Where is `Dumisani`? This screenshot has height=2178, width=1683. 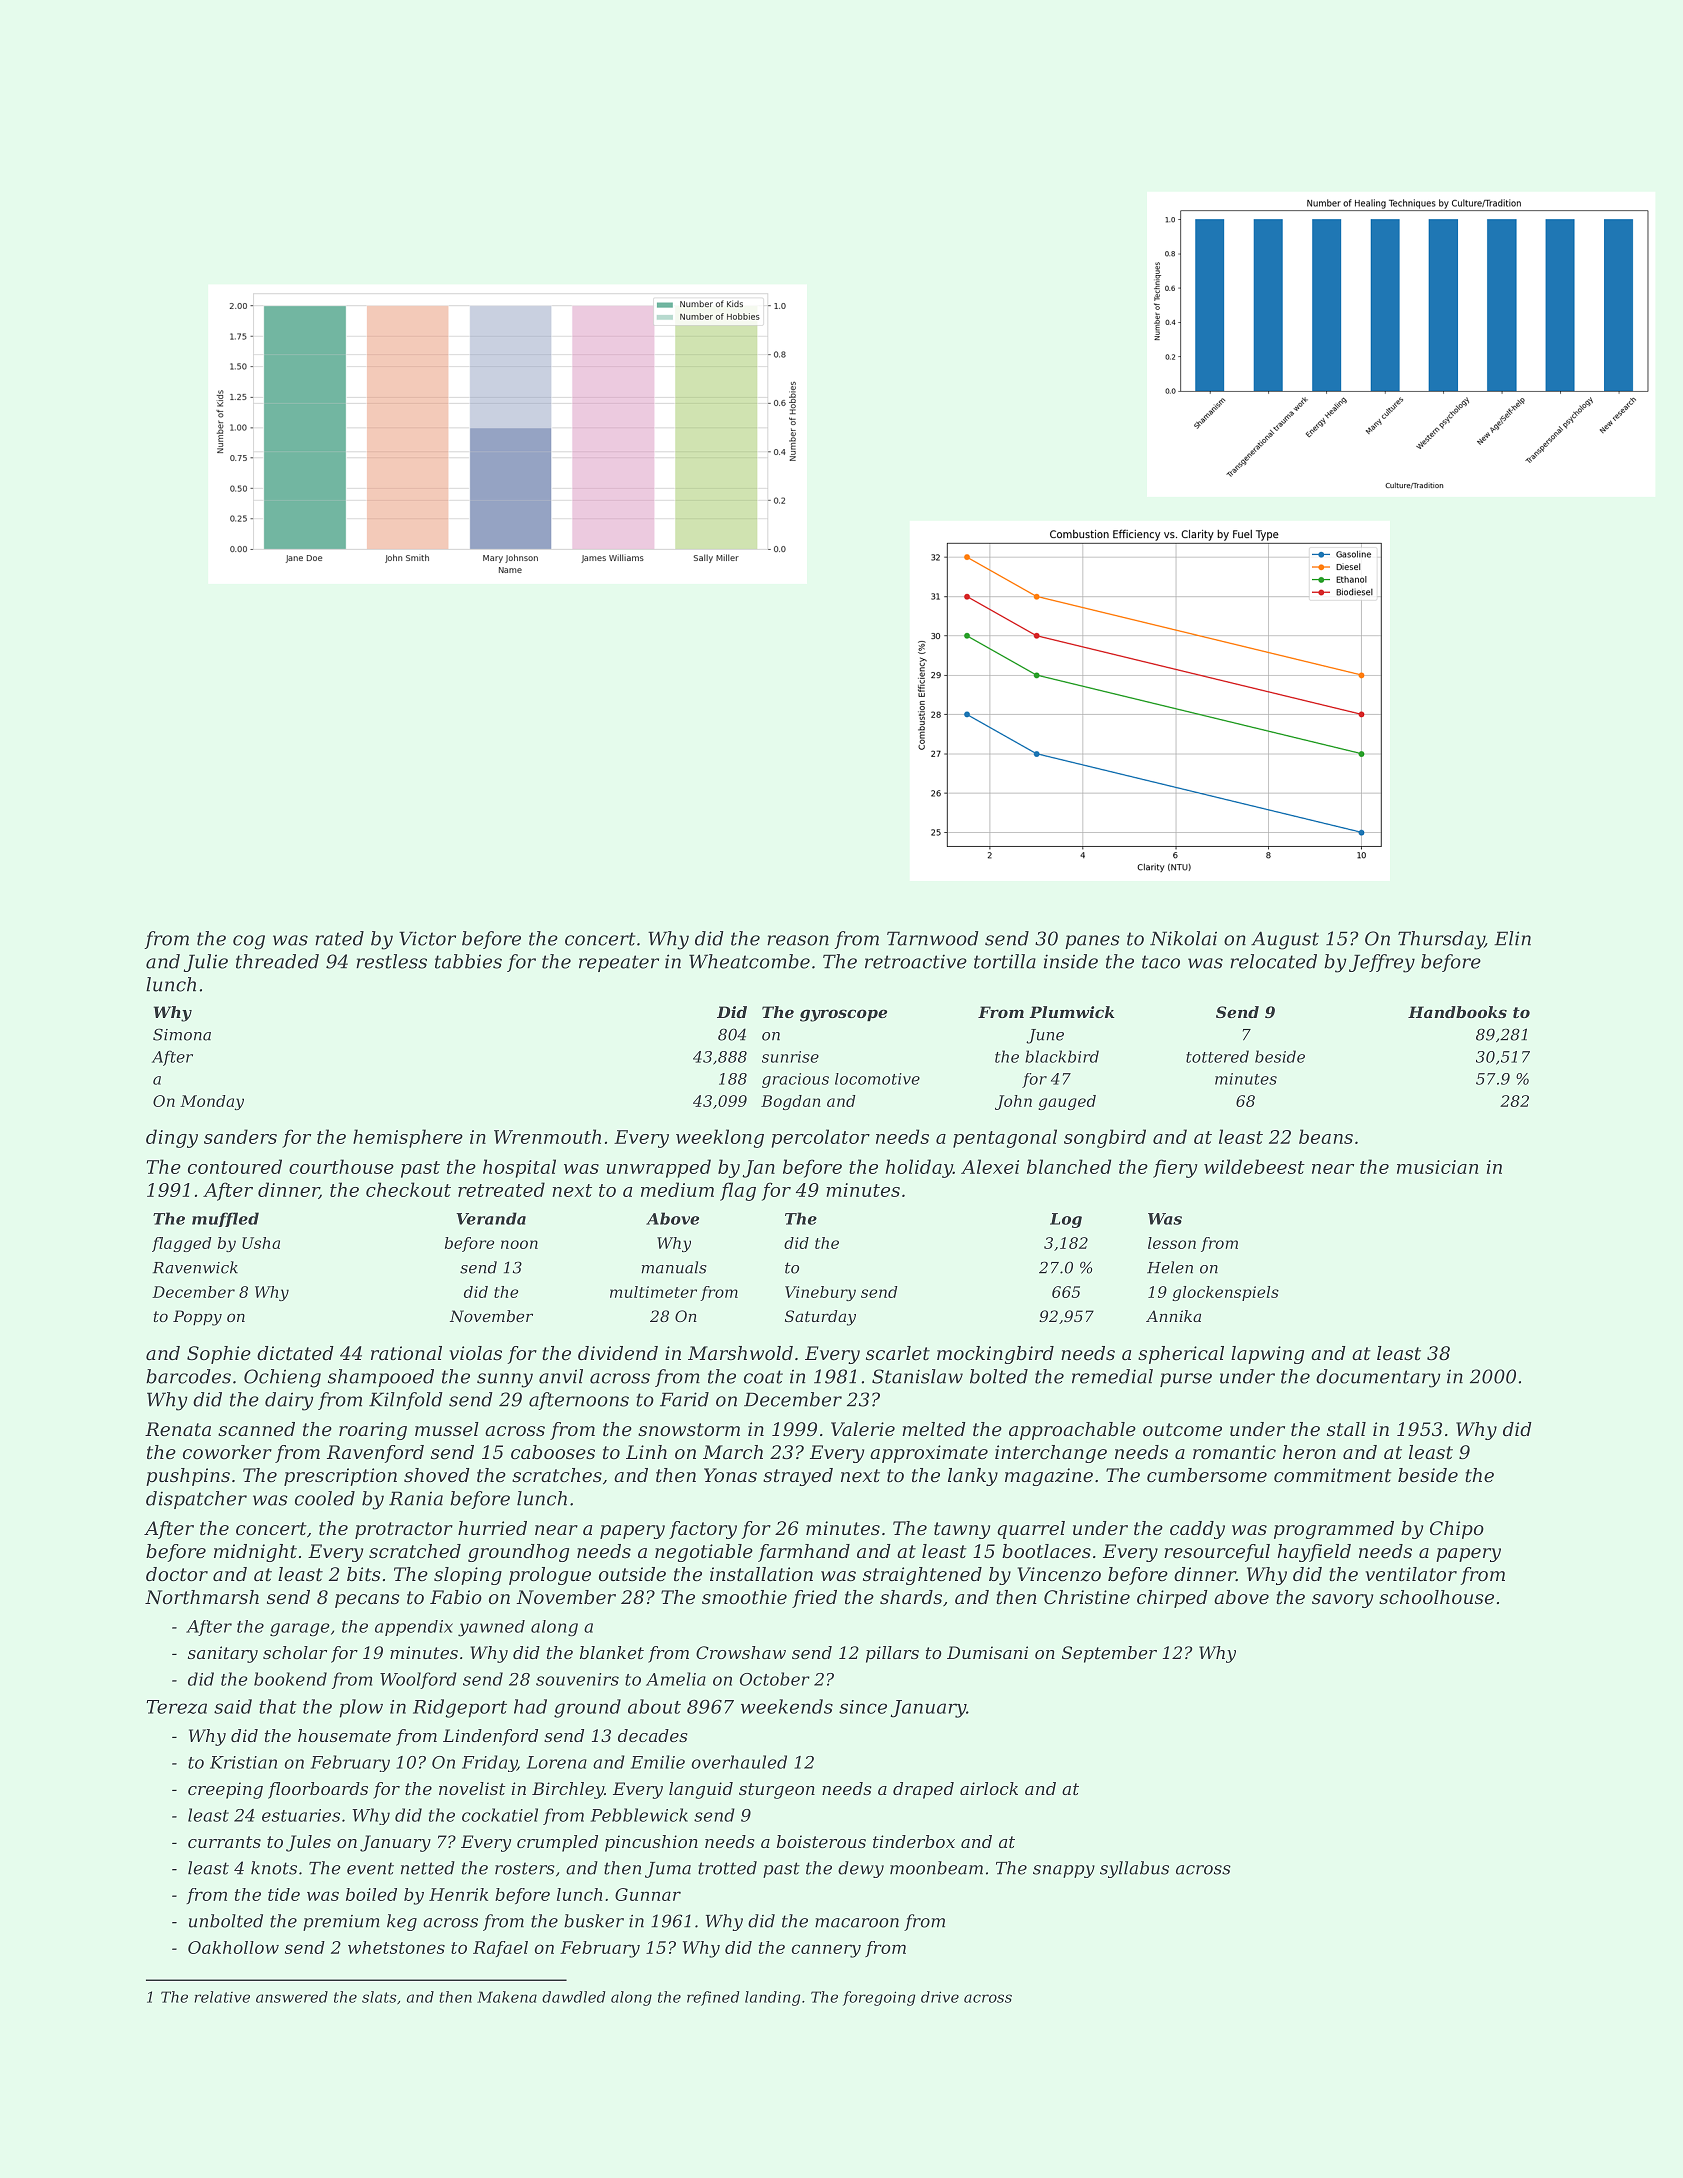
Dumisani is located at coordinates (987, 1652).
